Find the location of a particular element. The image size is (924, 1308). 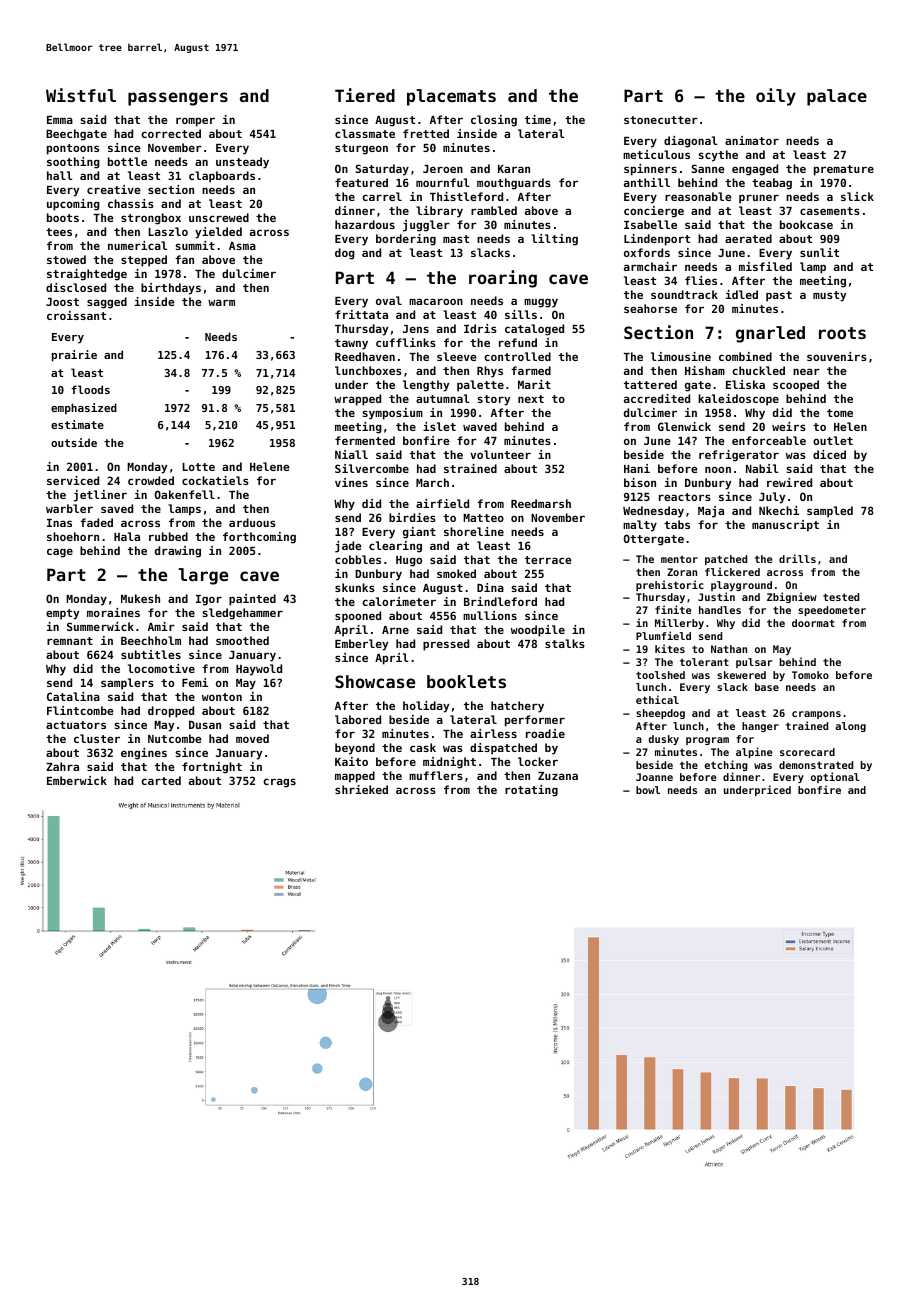

locomotive is located at coordinates (161, 668).
